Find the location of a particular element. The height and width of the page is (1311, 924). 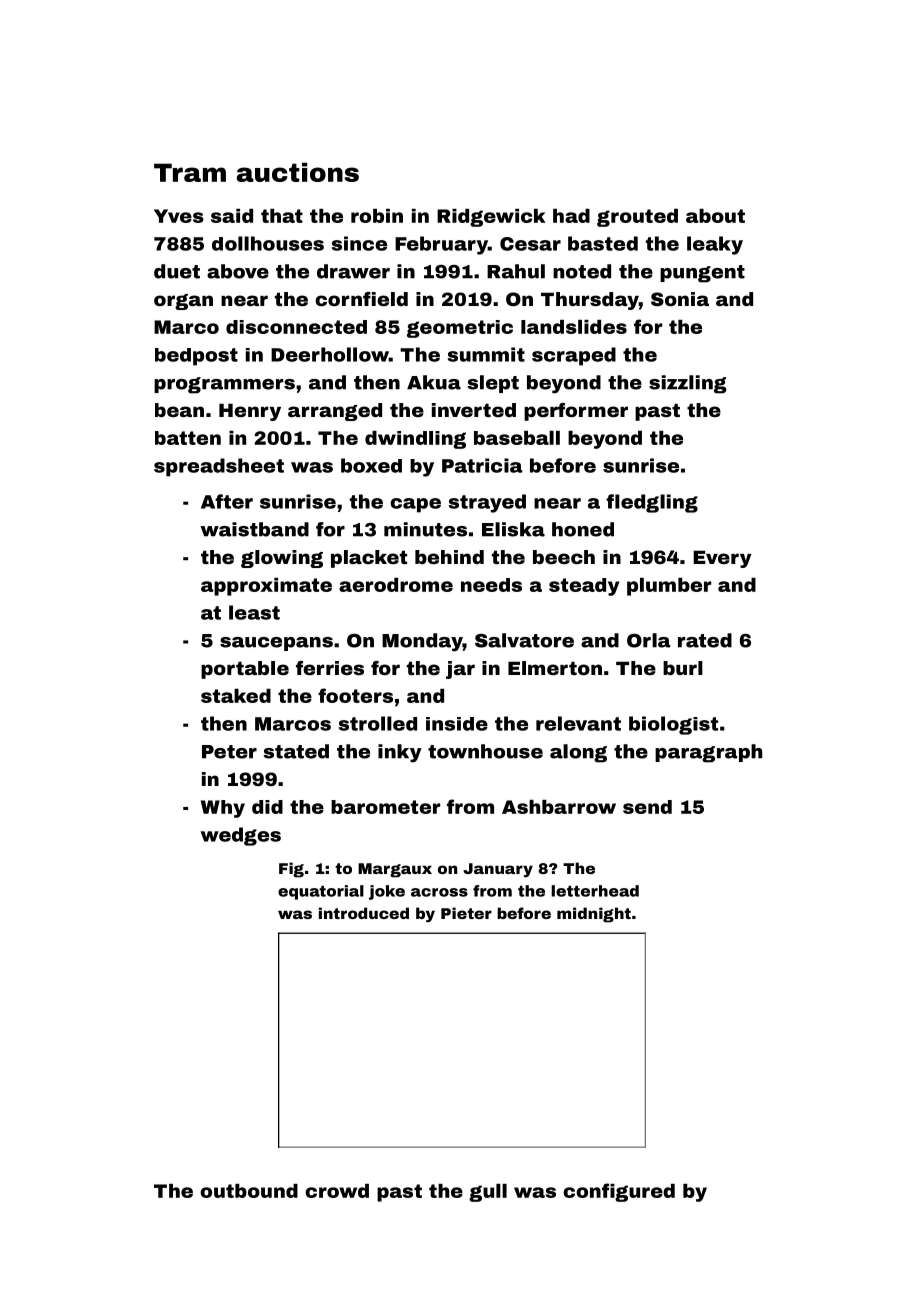

outbound is located at coordinates (249, 1191).
